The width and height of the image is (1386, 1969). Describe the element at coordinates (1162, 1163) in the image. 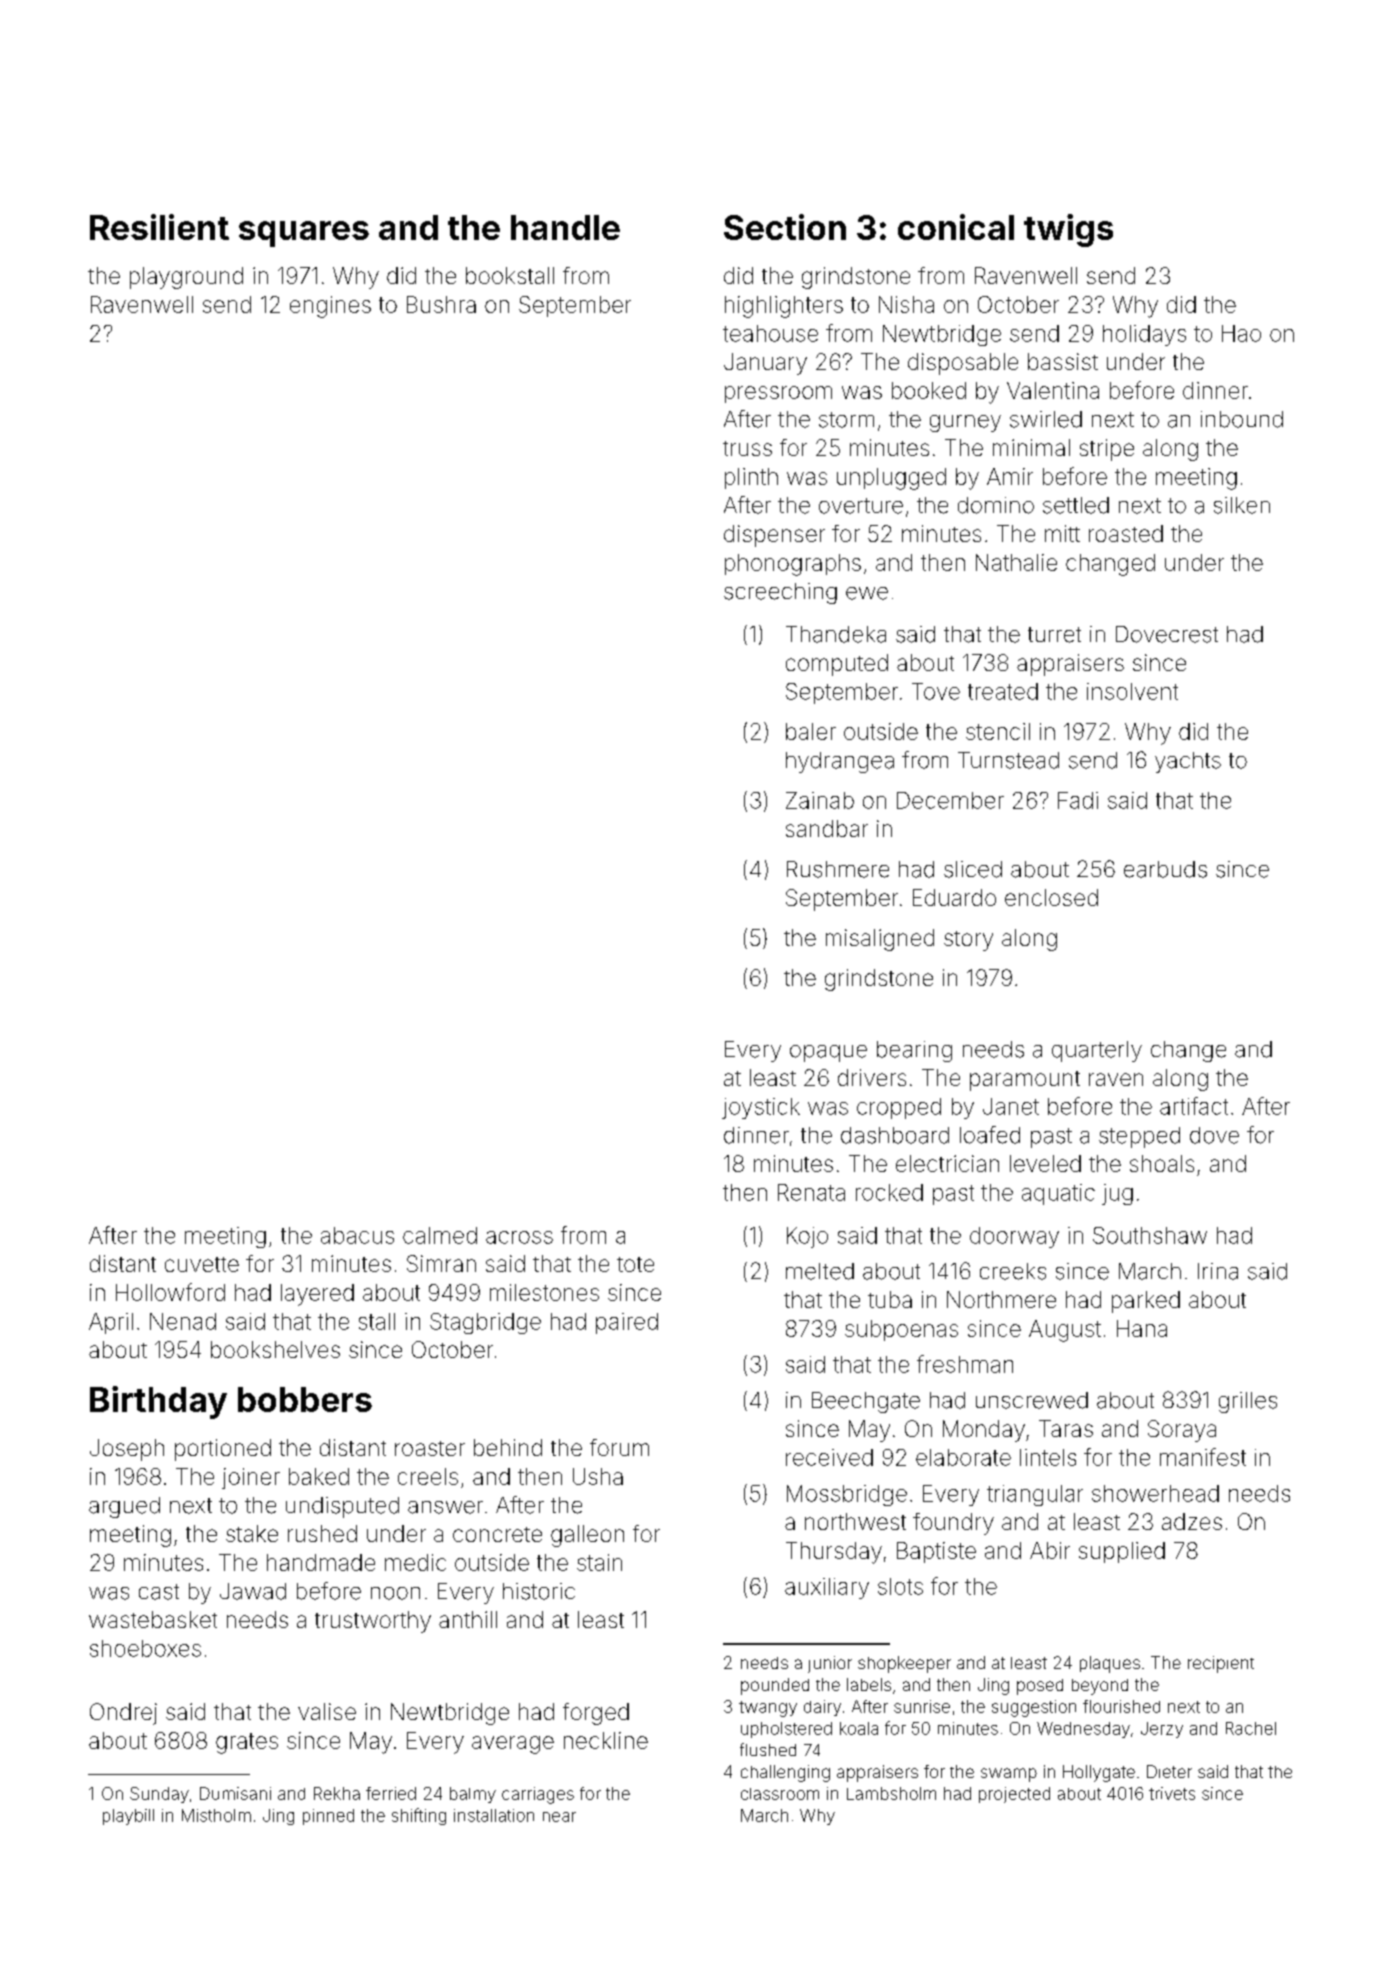

I see `shoals` at that location.
